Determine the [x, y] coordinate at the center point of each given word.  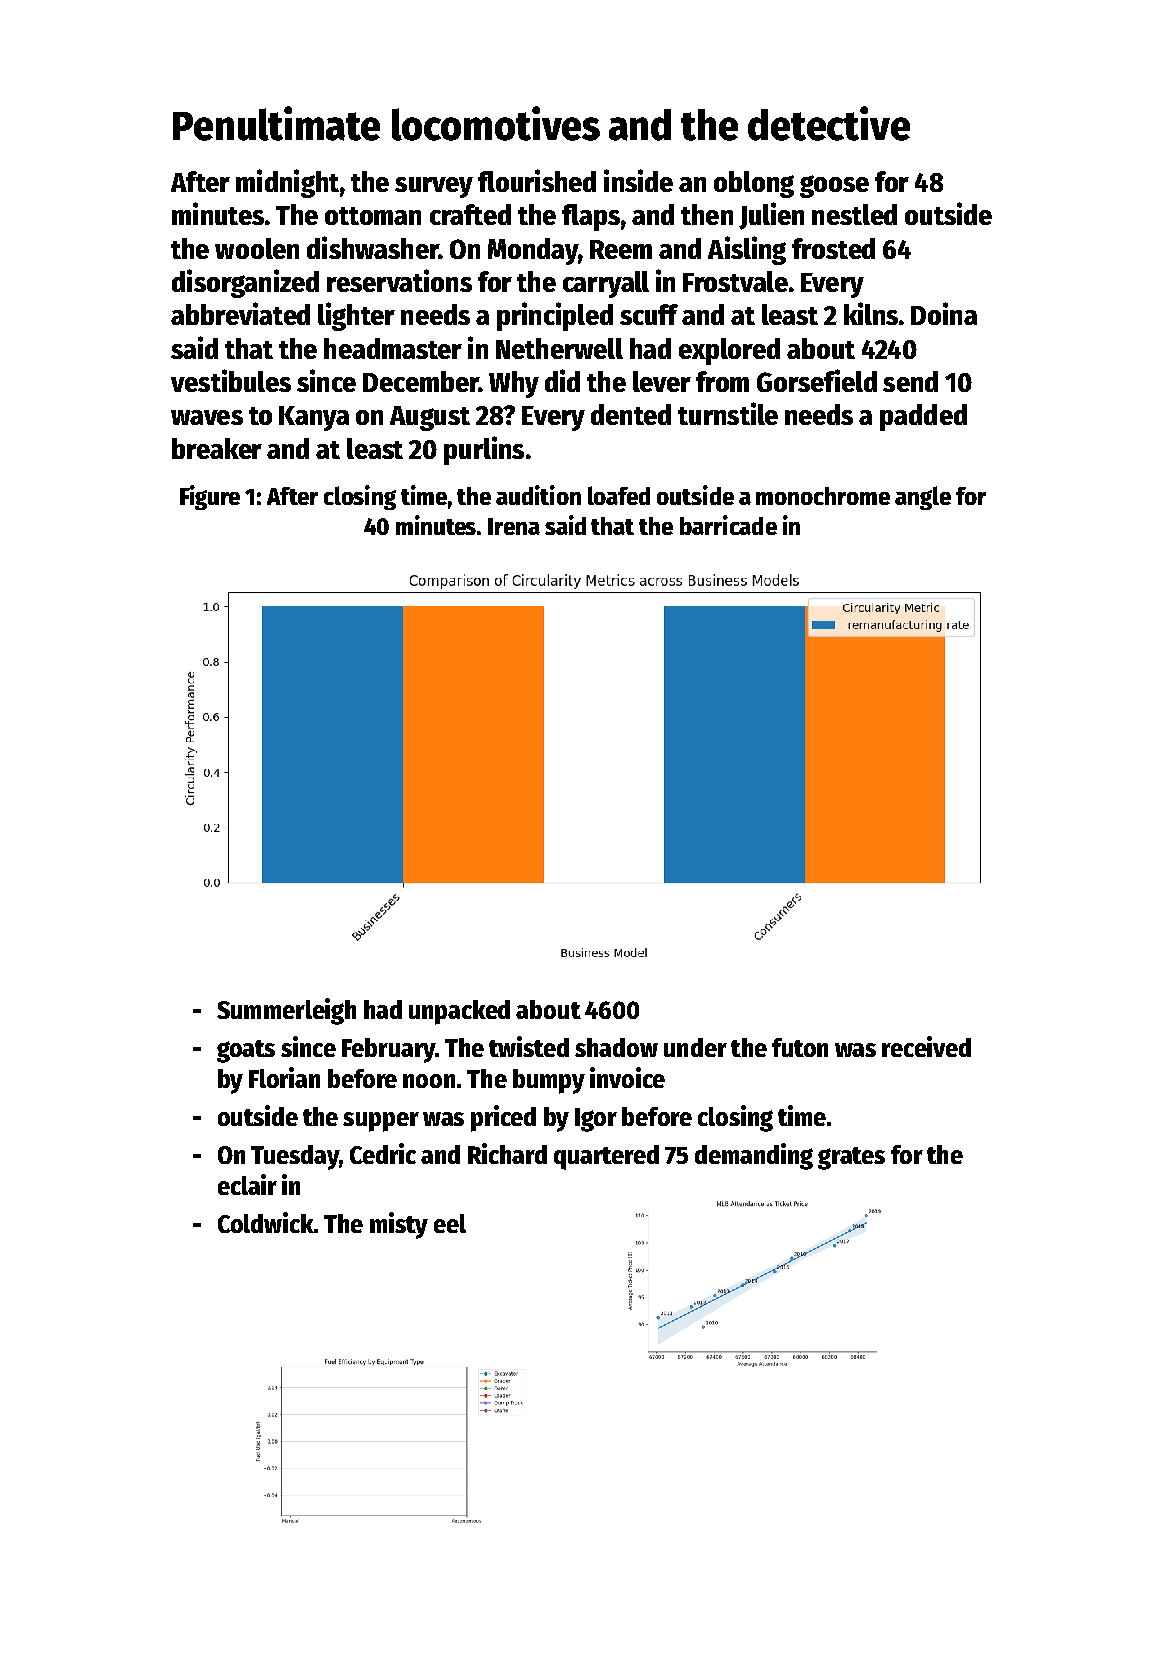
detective [829, 123]
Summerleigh [286, 1011]
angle [923, 498]
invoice [627, 1077]
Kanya [314, 418]
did [562, 380]
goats [246, 1051]
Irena [514, 526]
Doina [944, 313]
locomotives [496, 123]
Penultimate [276, 123]
